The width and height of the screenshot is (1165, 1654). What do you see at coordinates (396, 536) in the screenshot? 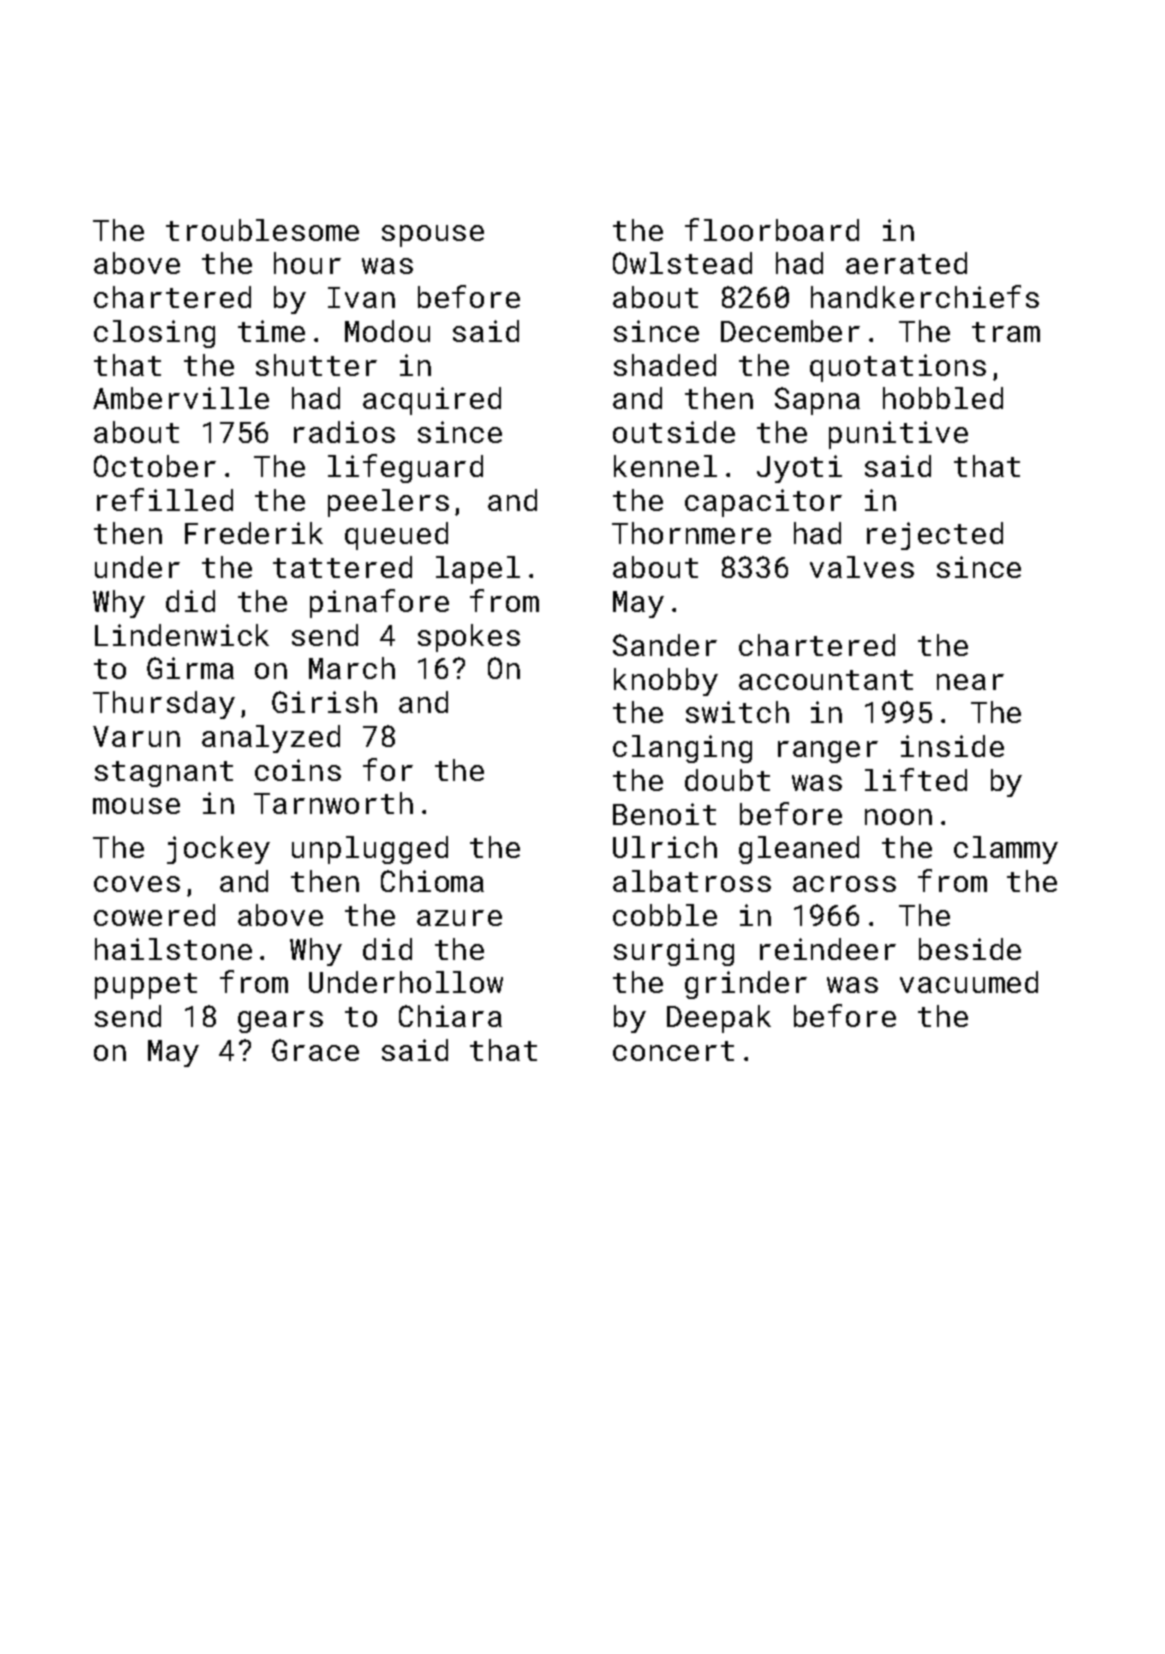
I see `queued` at bounding box center [396, 536].
